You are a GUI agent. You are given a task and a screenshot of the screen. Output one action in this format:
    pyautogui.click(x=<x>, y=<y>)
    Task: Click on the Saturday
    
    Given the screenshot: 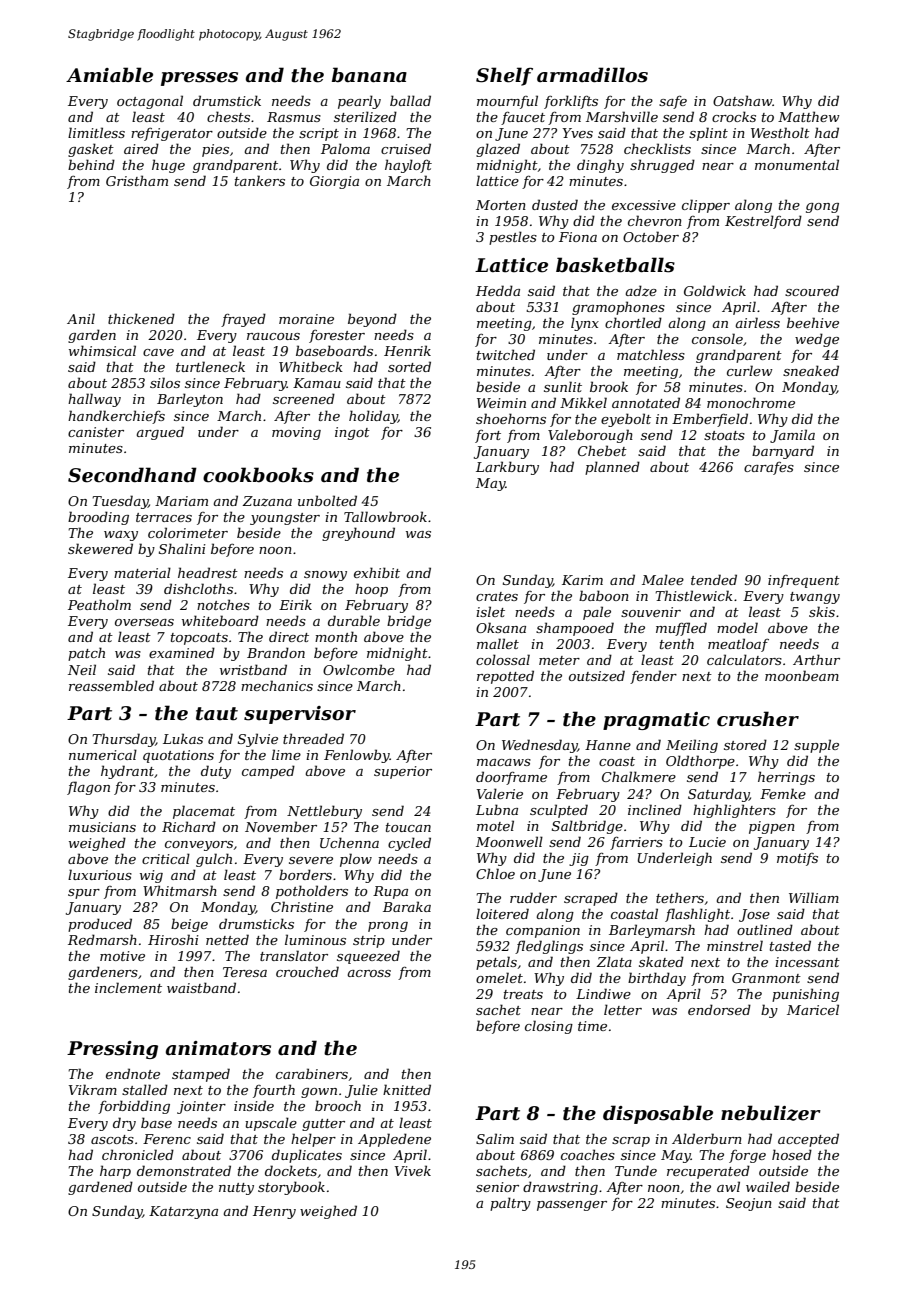 What is the action you would take?
    pyautogui.click(x=718, y=795)
